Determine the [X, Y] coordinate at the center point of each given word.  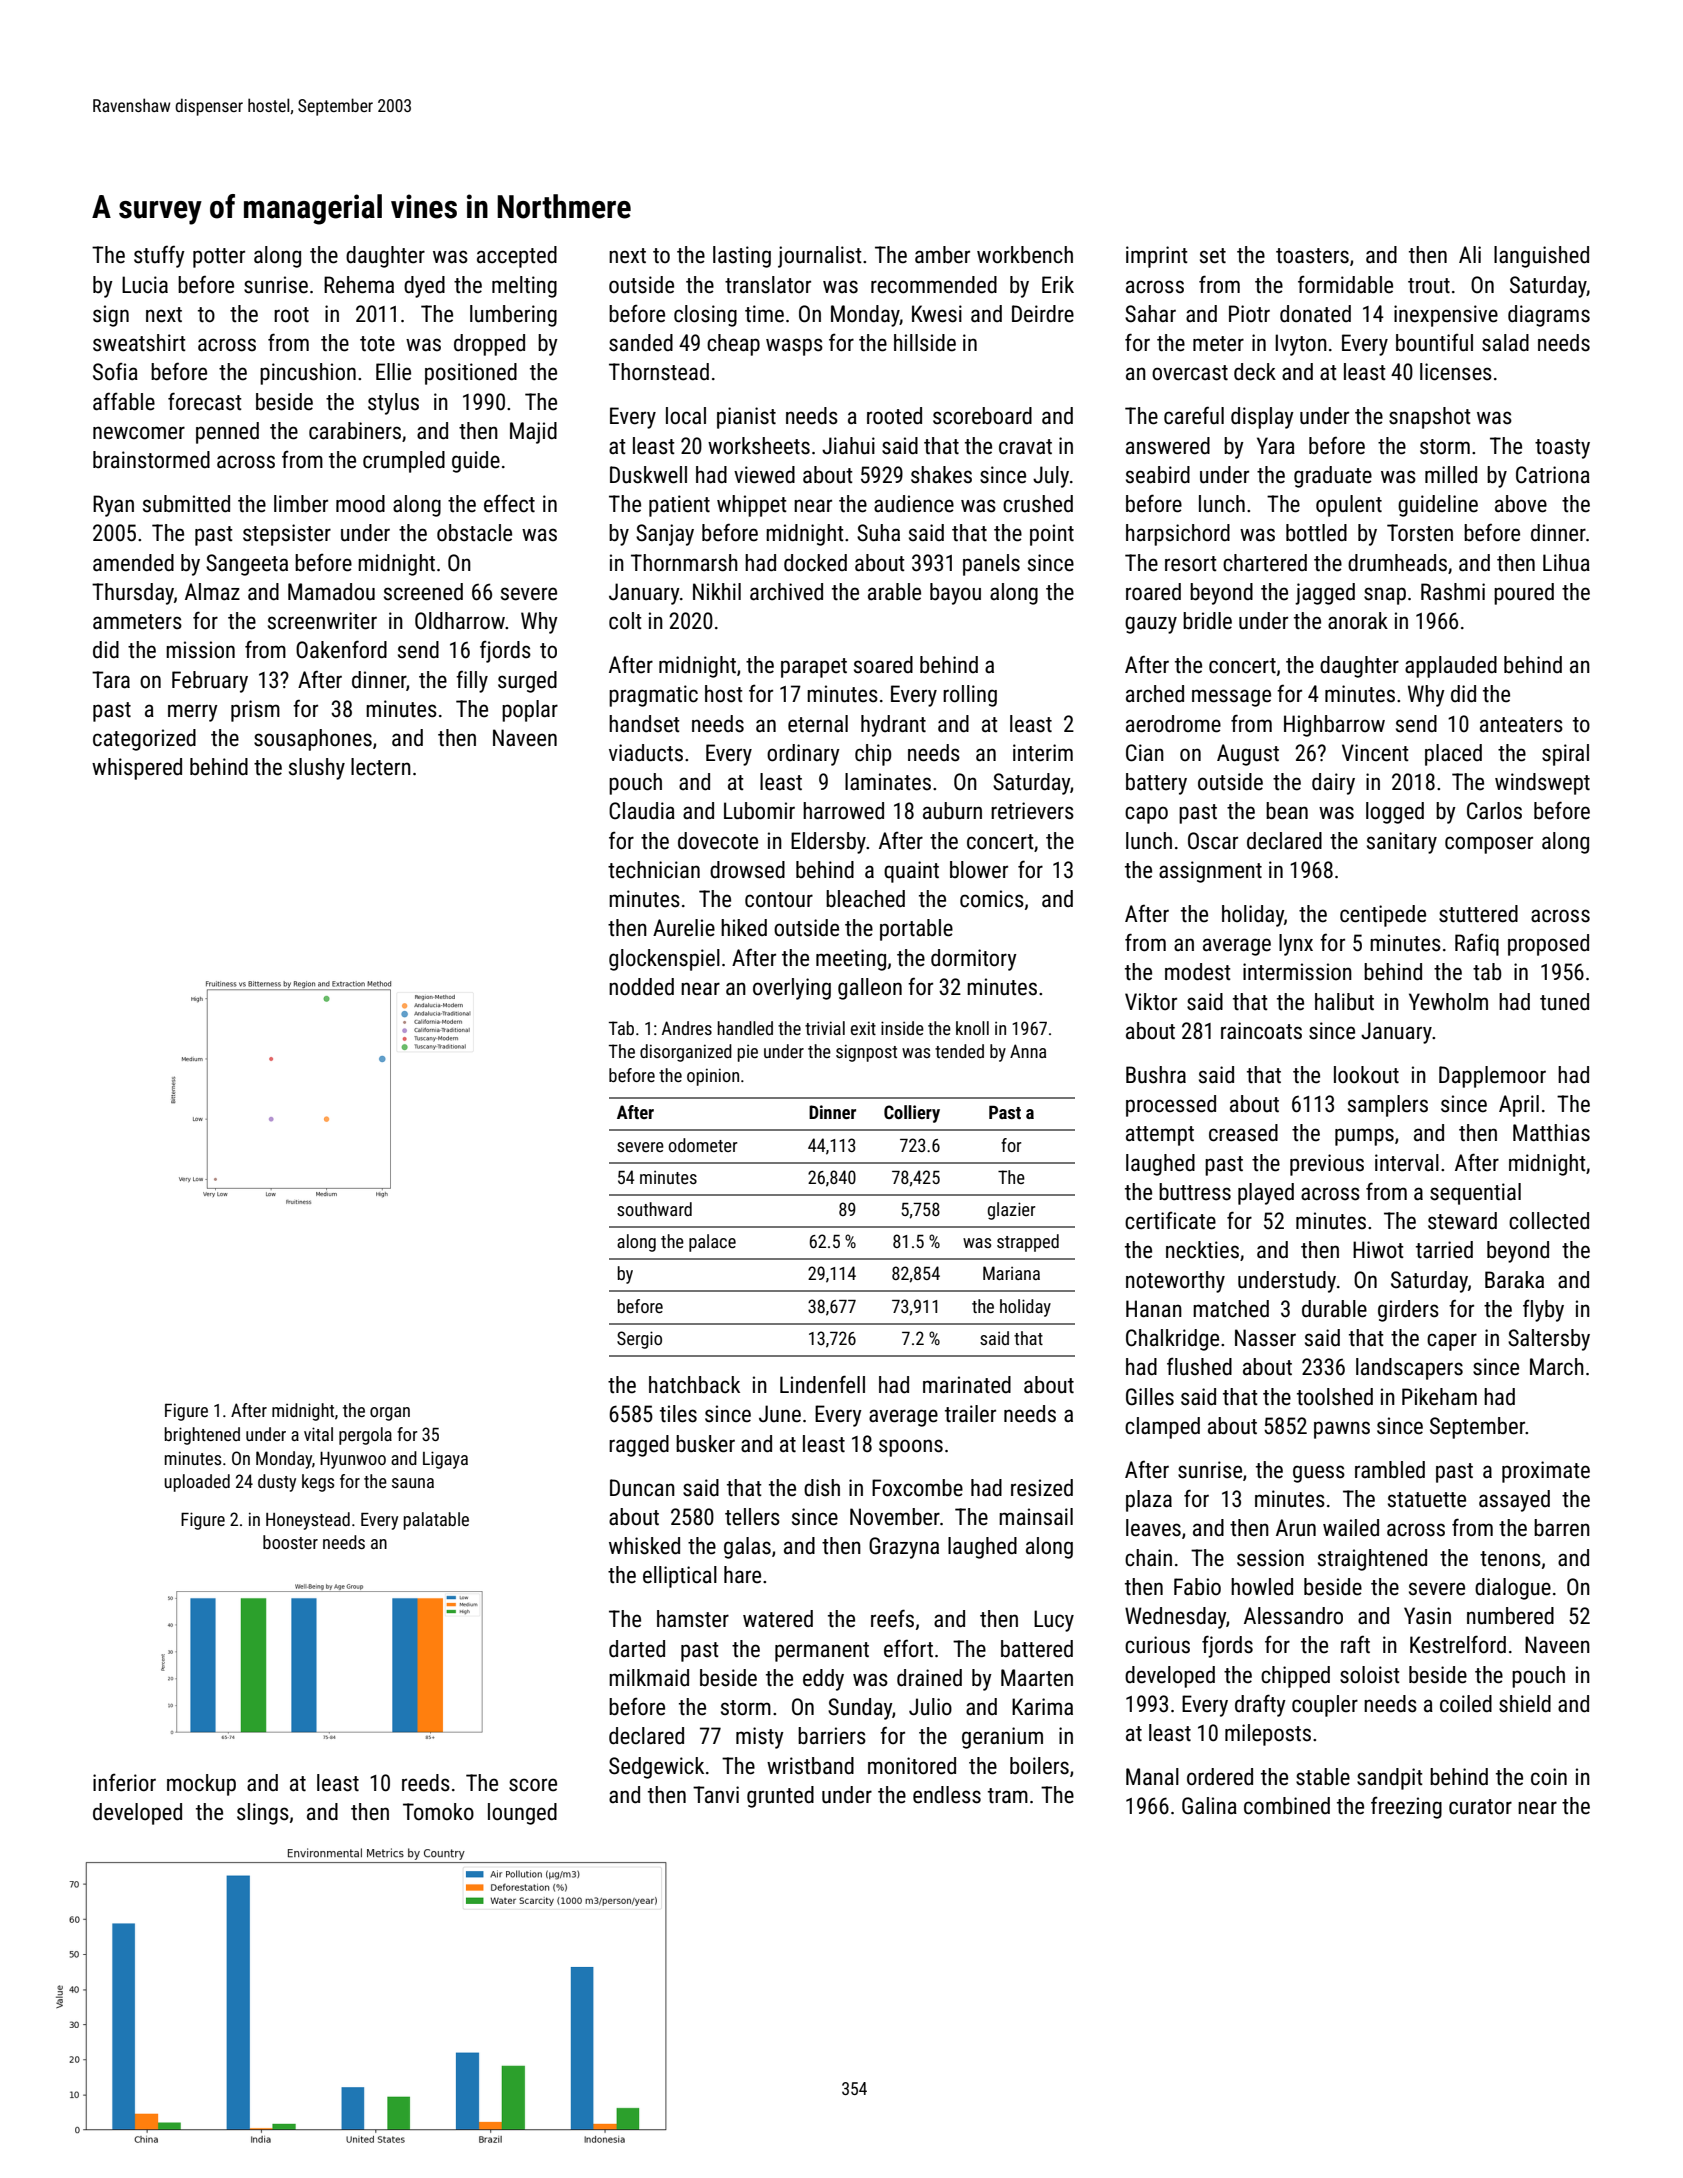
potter [219, 258]
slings [263, 1814]
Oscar [1213, 841]
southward [654, 1209]
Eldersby [828, 843]
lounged [522, 1814]
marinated [967, 1385]
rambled [1390, 1470]
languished [1541, 257]
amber [942, 255]
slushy [317, 769]
